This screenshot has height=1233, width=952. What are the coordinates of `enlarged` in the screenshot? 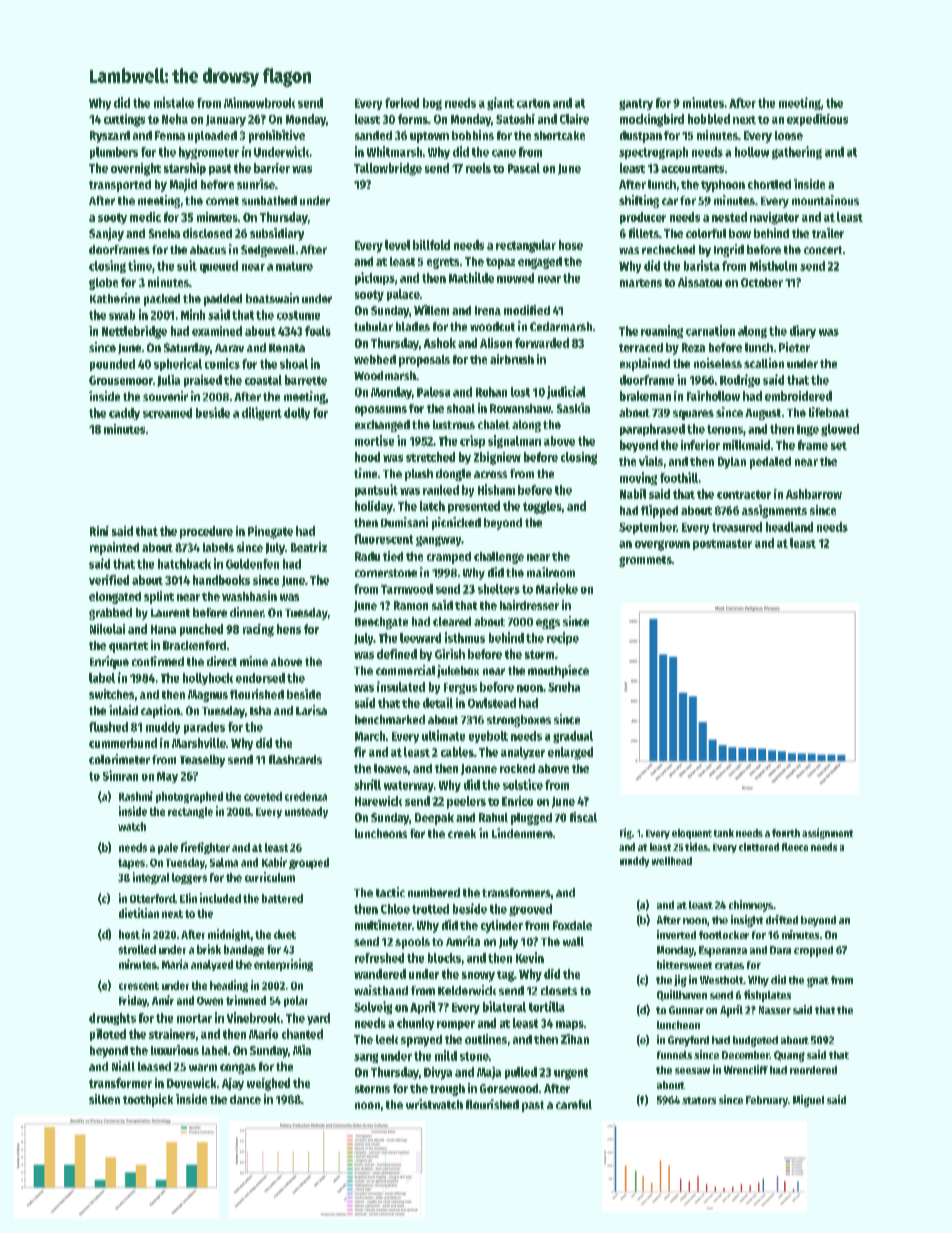 It's located at (570, 753).
